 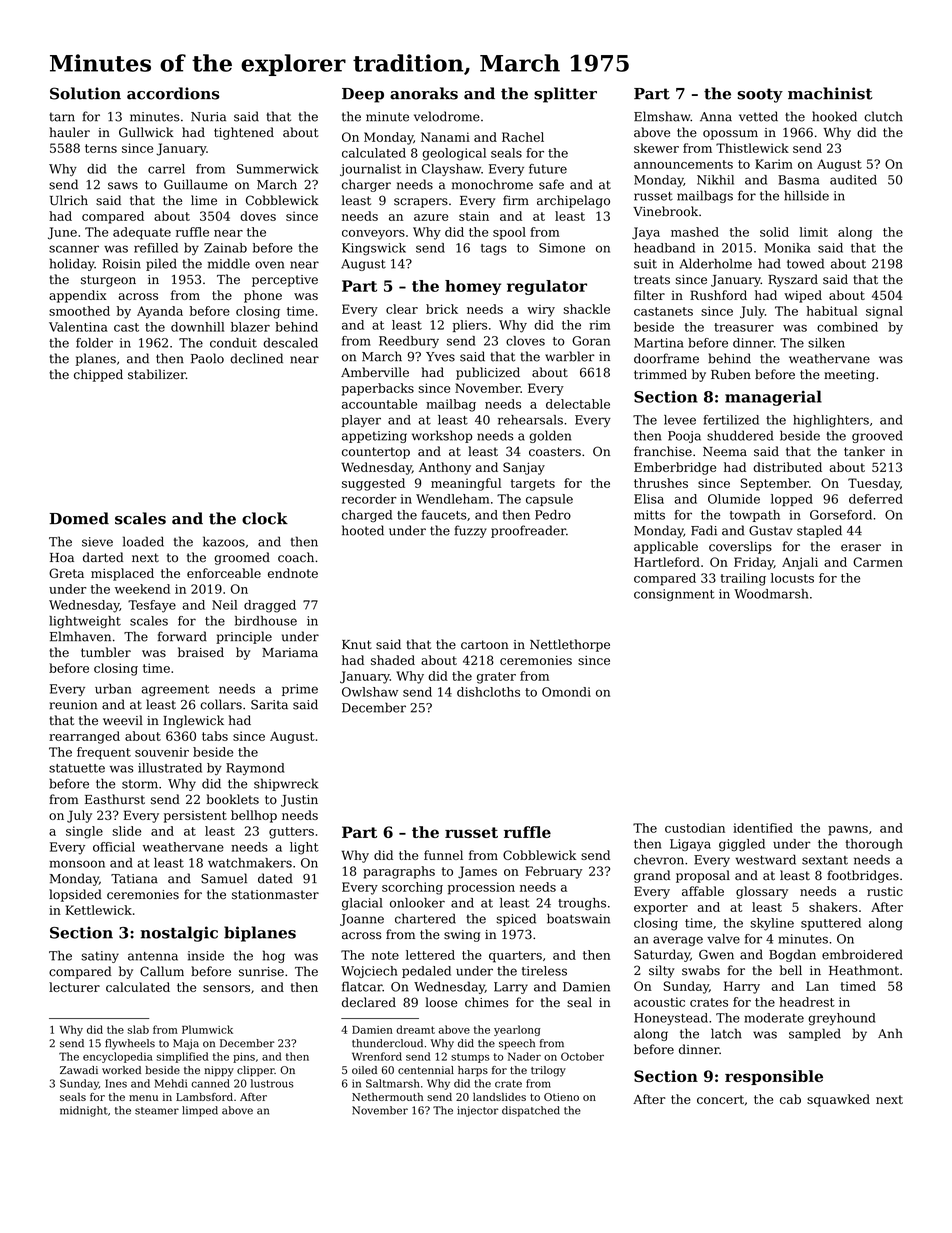 What do you see at coordinates (578, 404) in the image?
I see `delectable` at bounding box center [578, 404].
